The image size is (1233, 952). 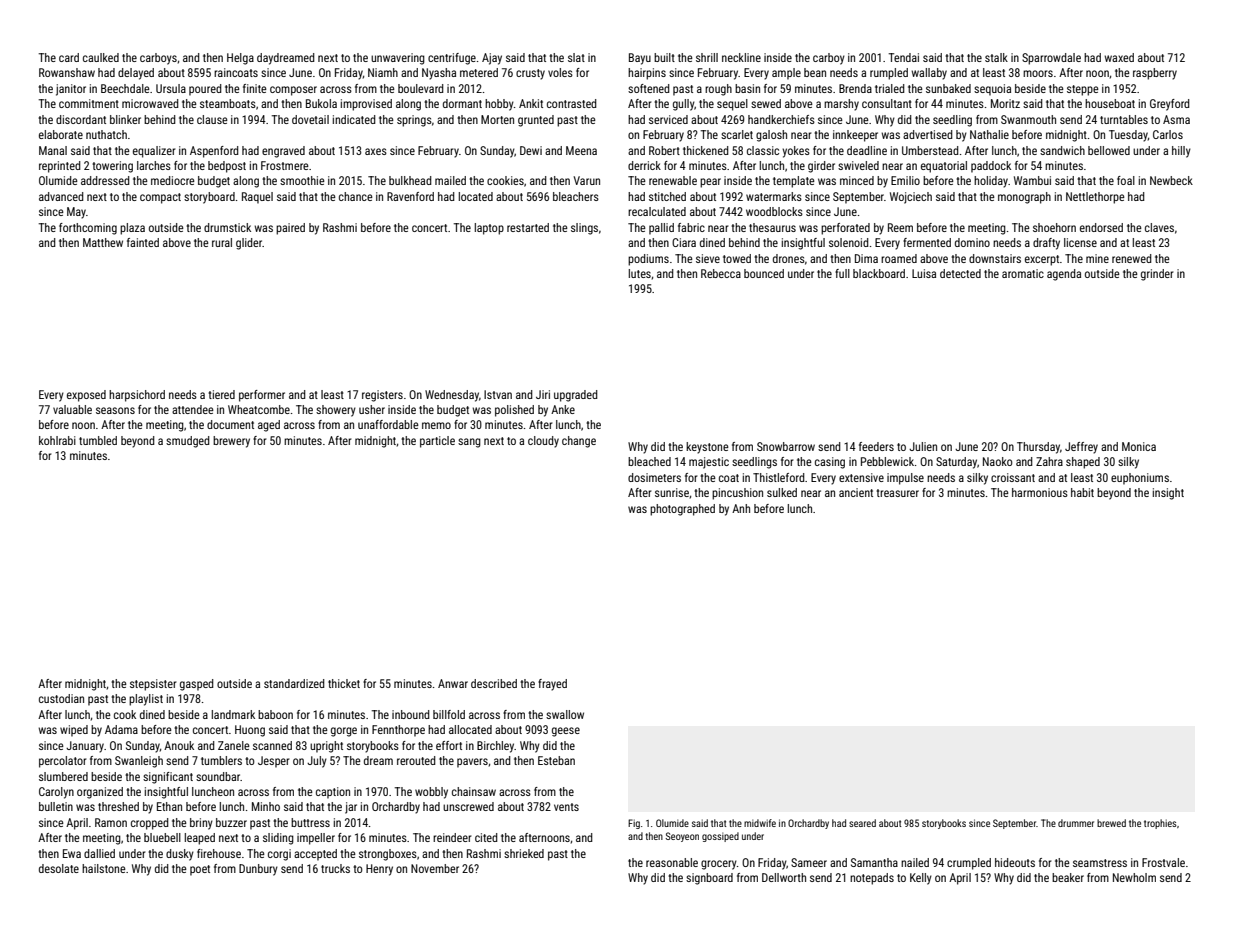 I want to click on midwife, so click(x=760, y=823).
